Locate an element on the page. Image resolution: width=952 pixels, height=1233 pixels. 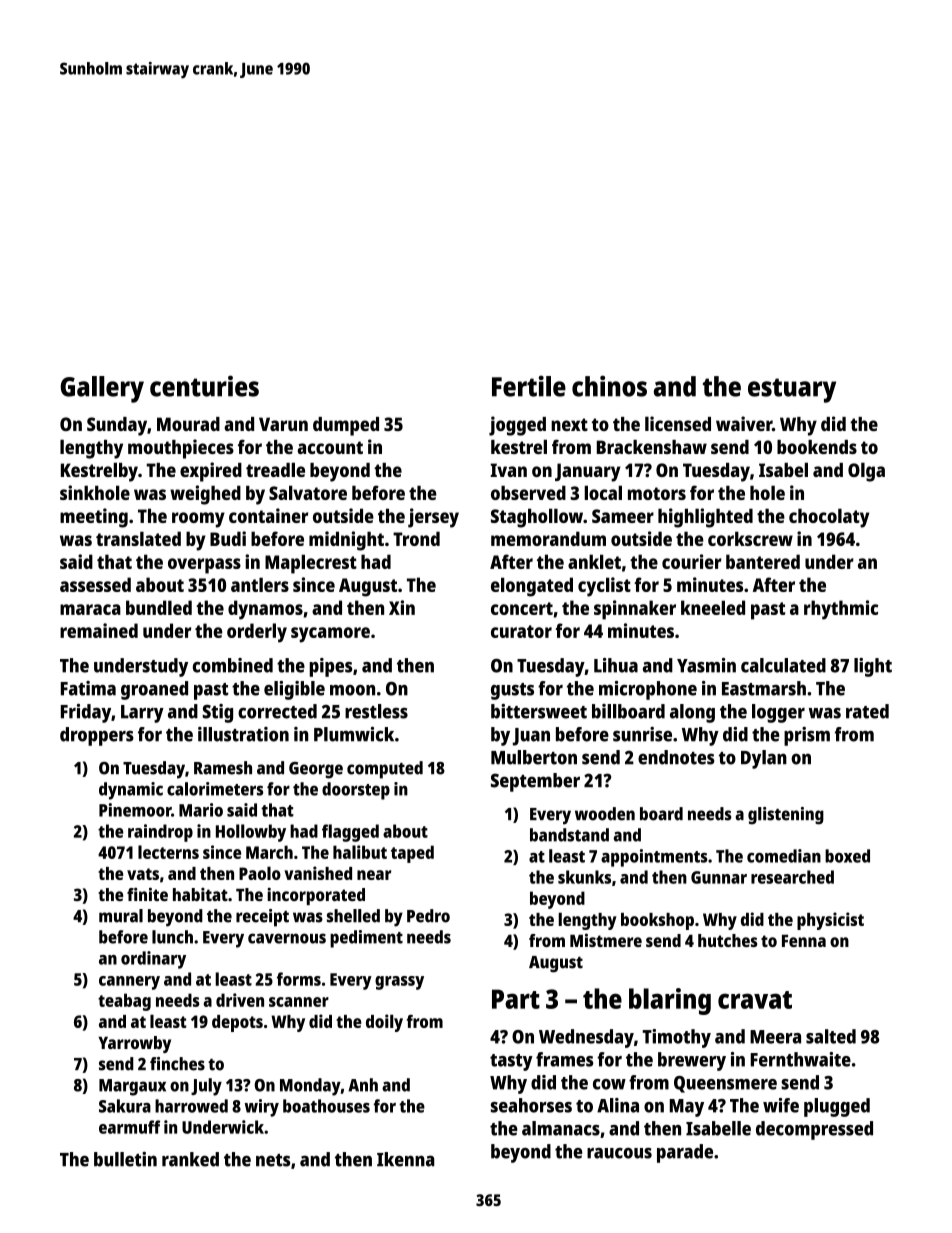
illustration is located at coordinates (243, 734).
